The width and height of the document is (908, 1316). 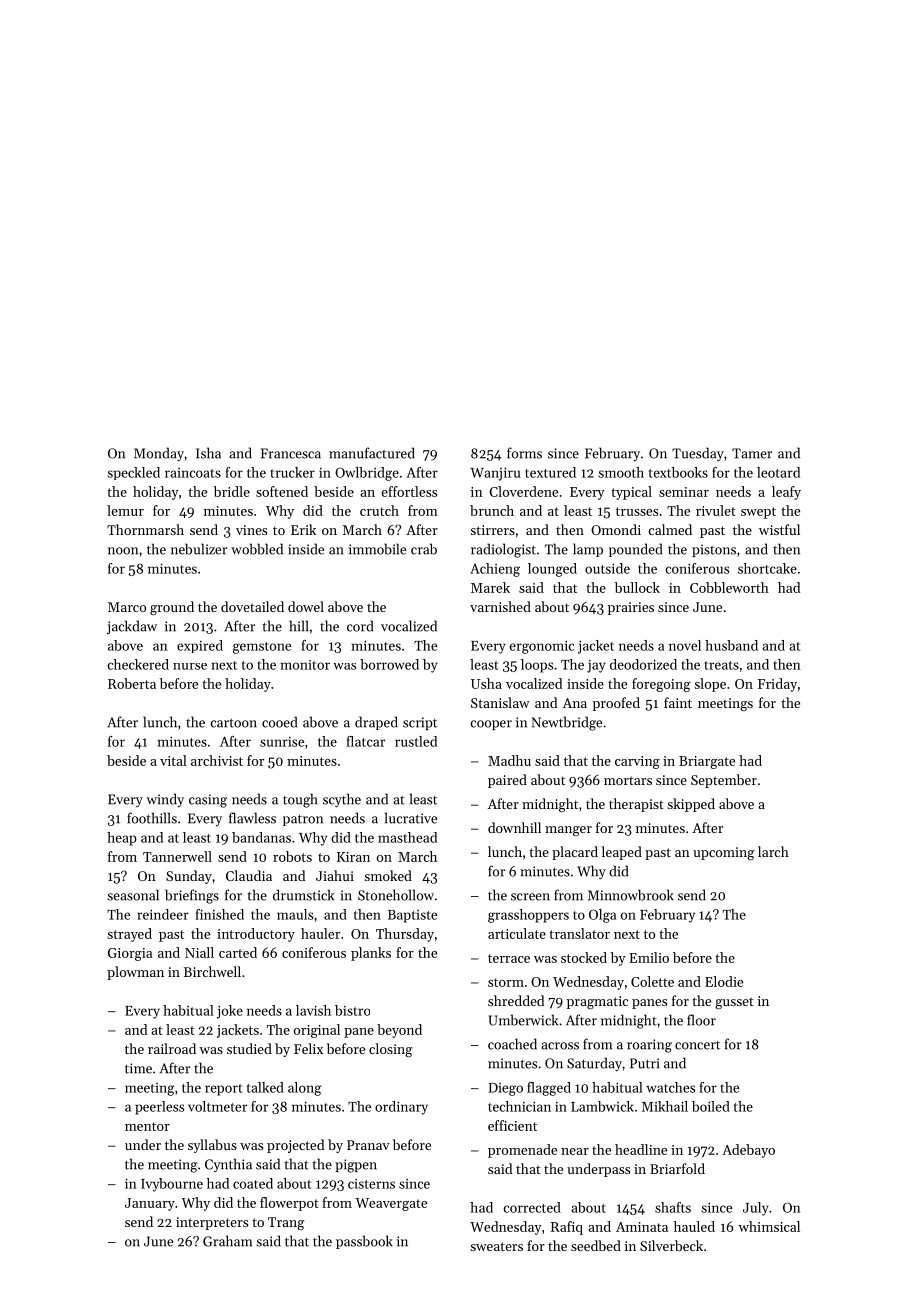 I want to click on brunch, so click(x=492, y=510).
